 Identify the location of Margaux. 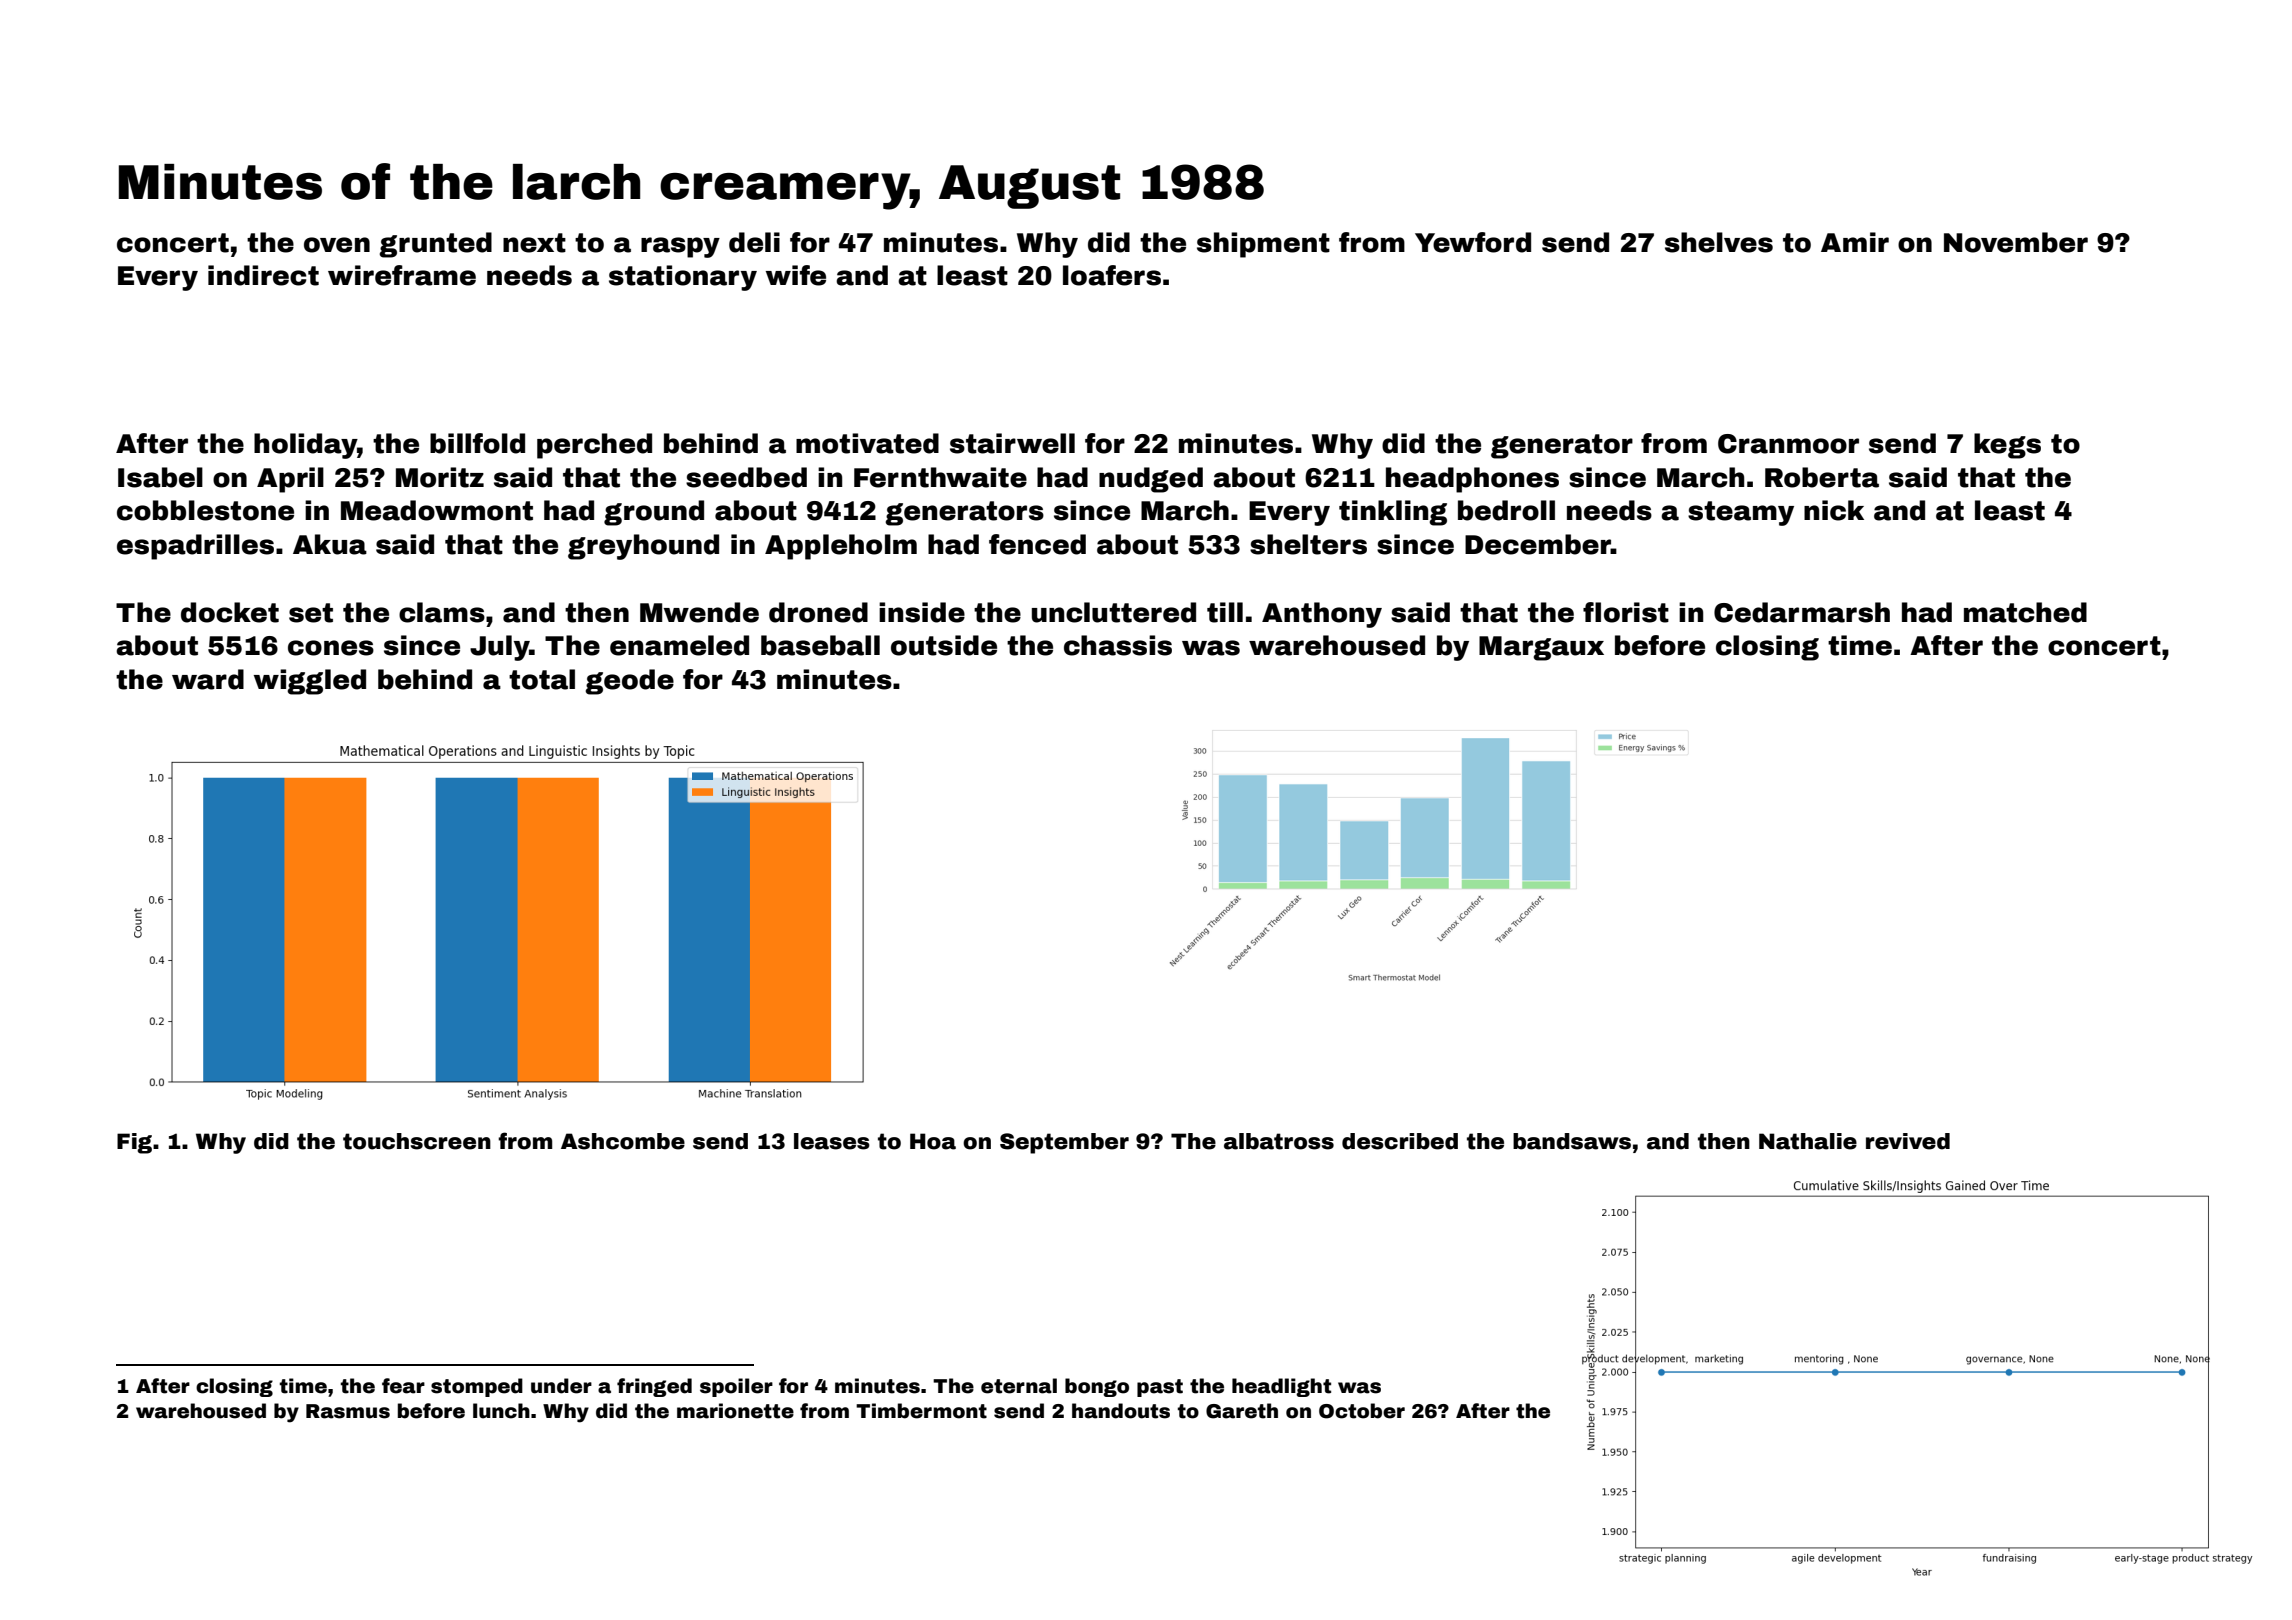
(1541, 648).
